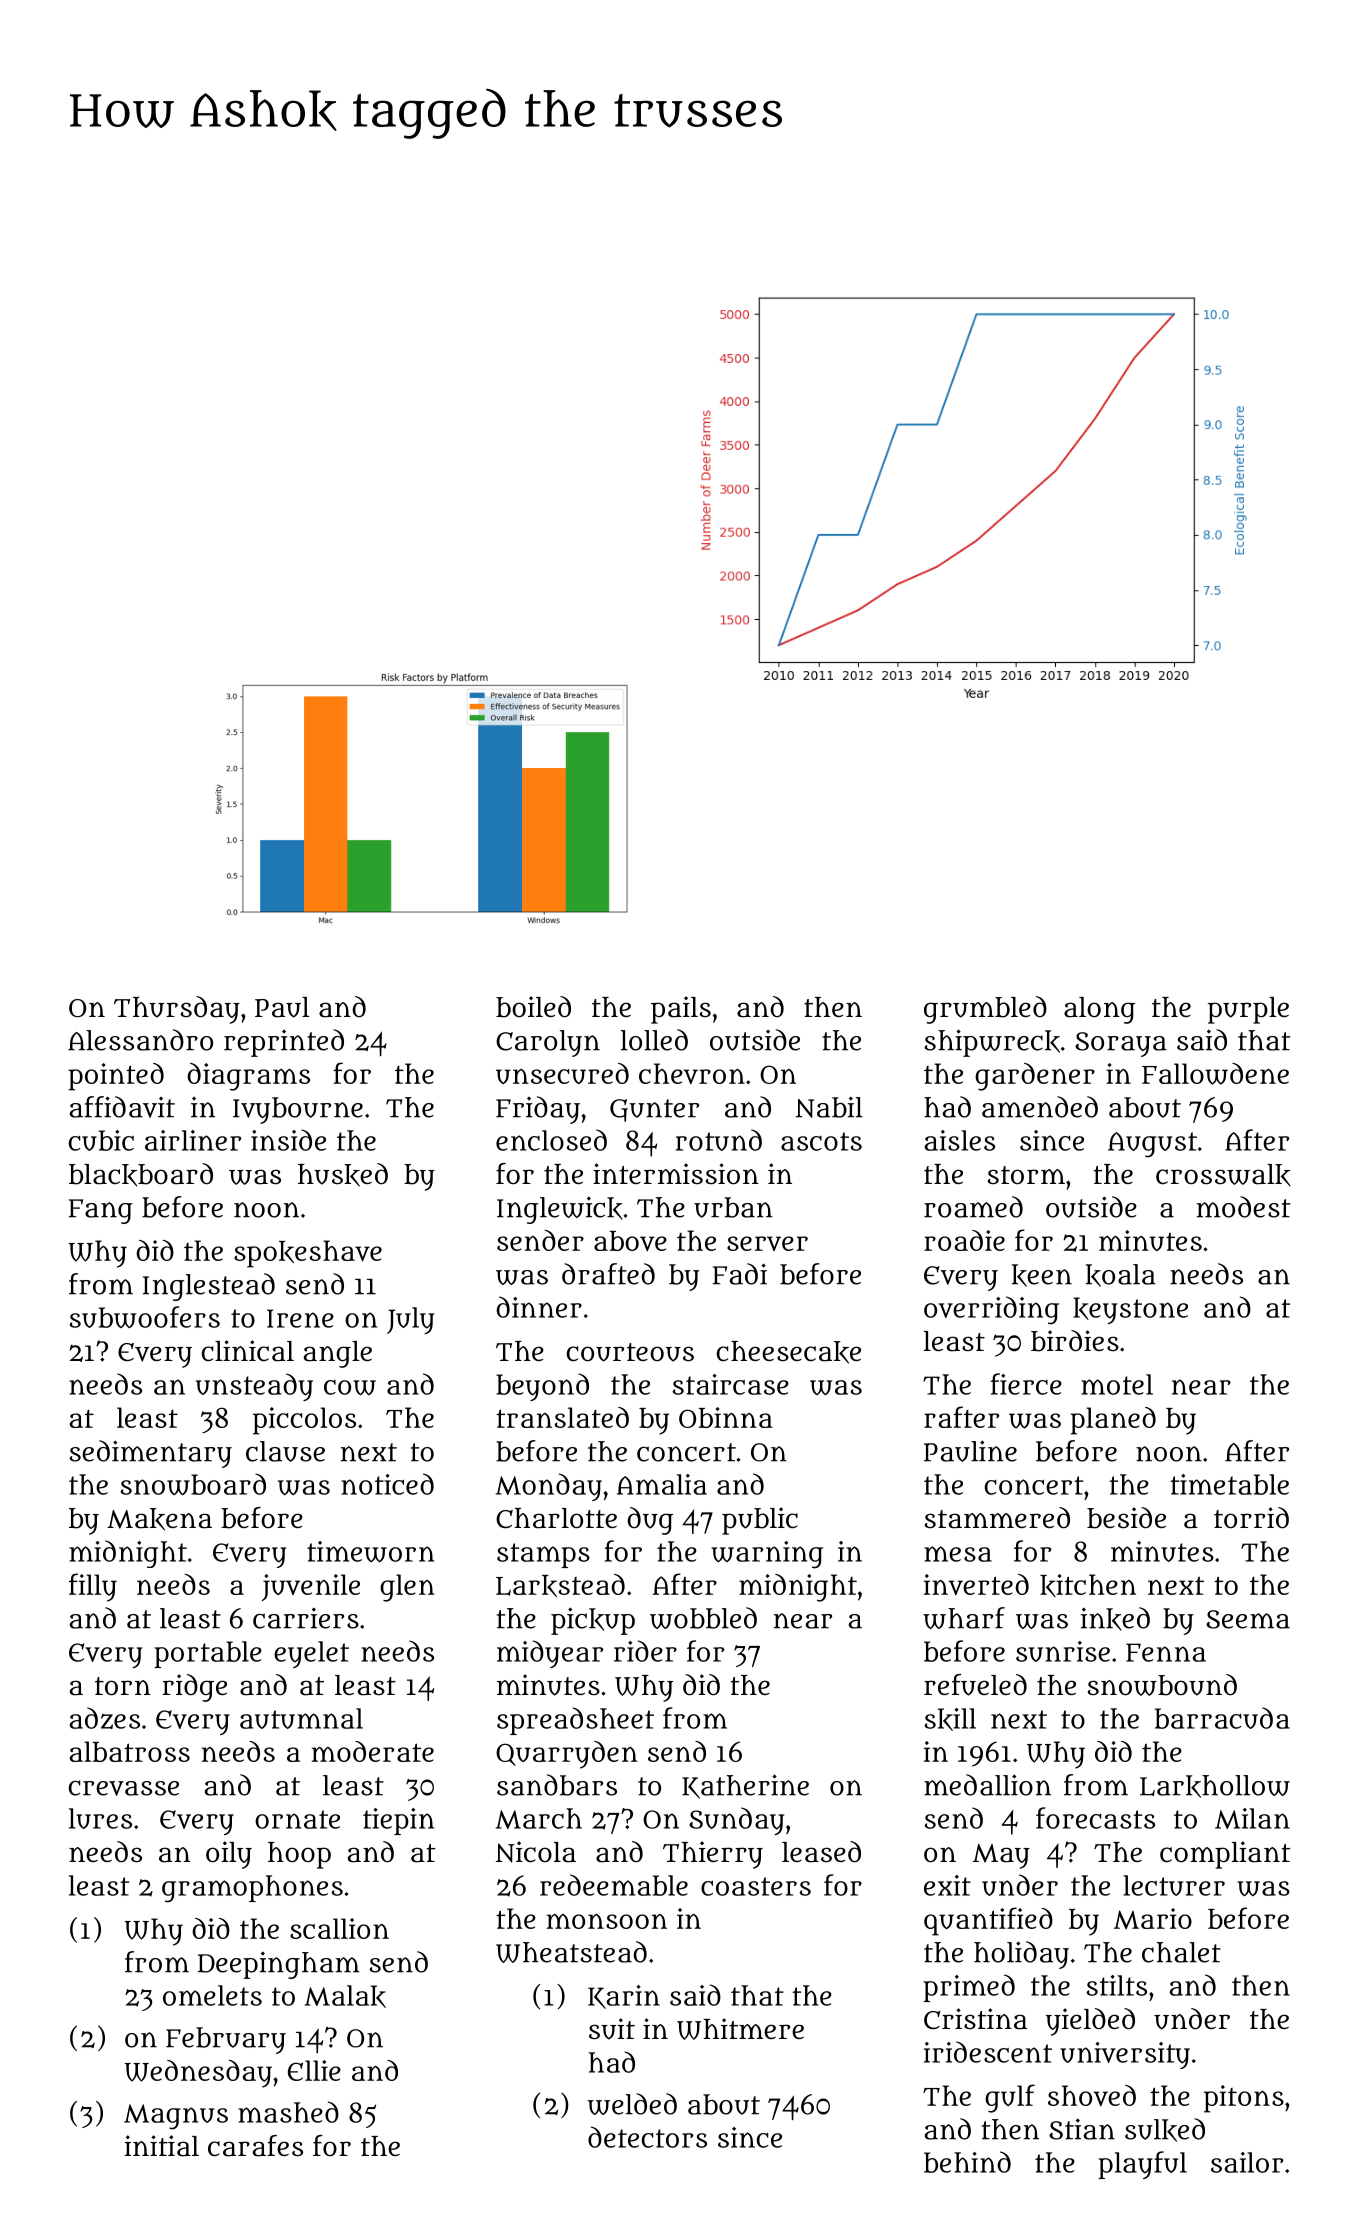 This page has height=2237, width=1358. What do you see at coordinates (159, 1519) in the page?
I see `Makena` at bounding box center [159, 1519].
